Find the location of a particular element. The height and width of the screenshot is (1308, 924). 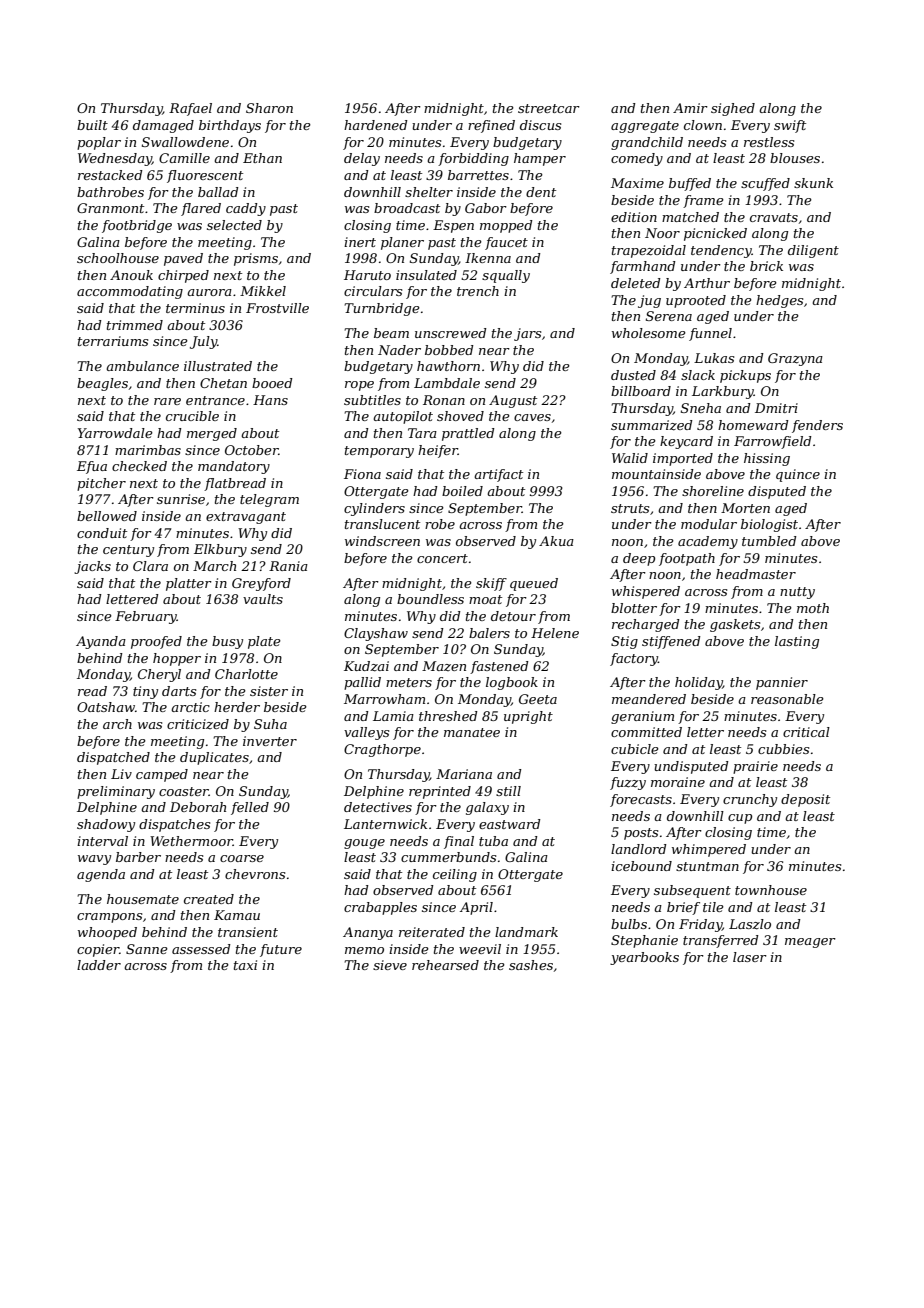

inverter is located at coordinates (270, 741).
